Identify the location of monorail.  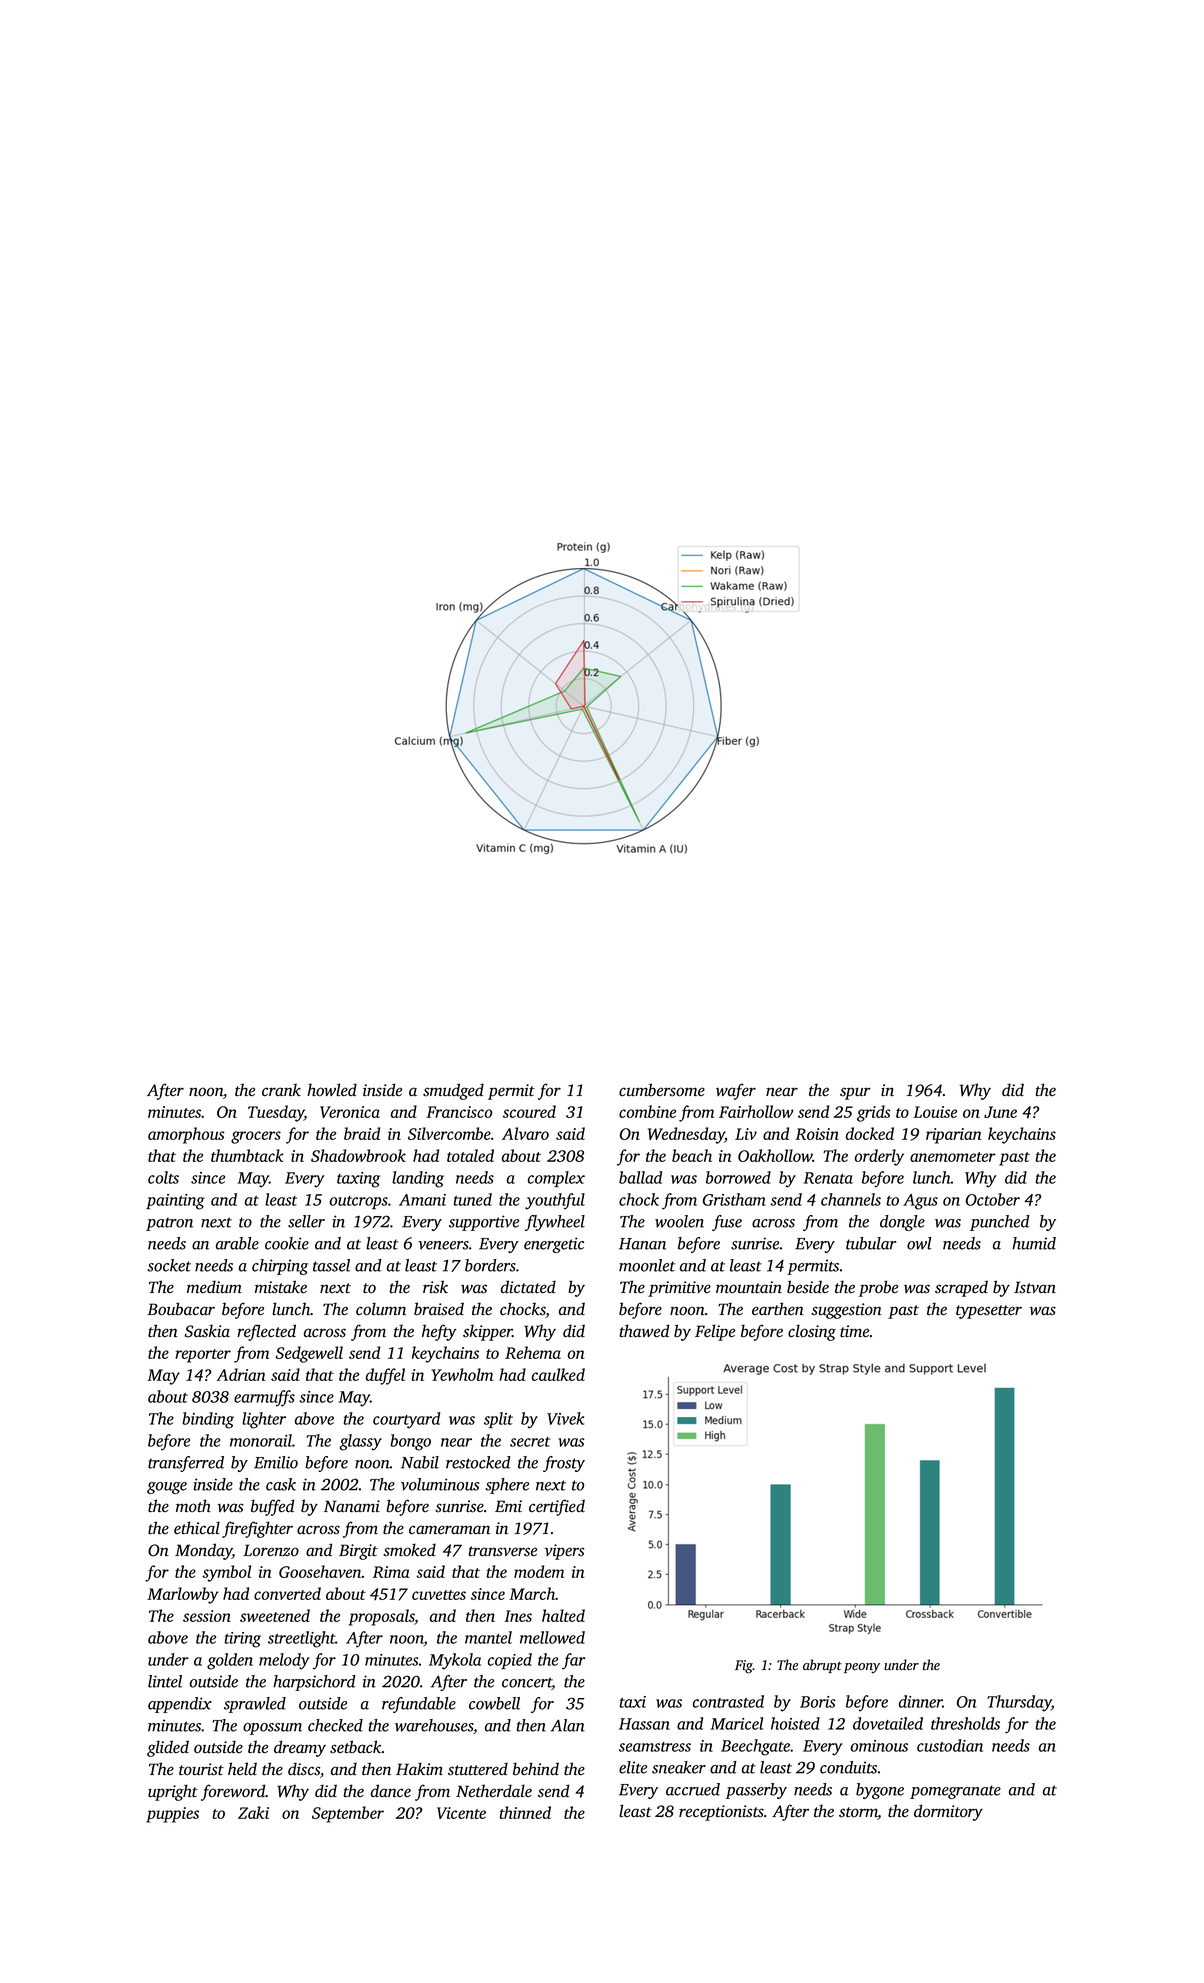
(261, 1440).
